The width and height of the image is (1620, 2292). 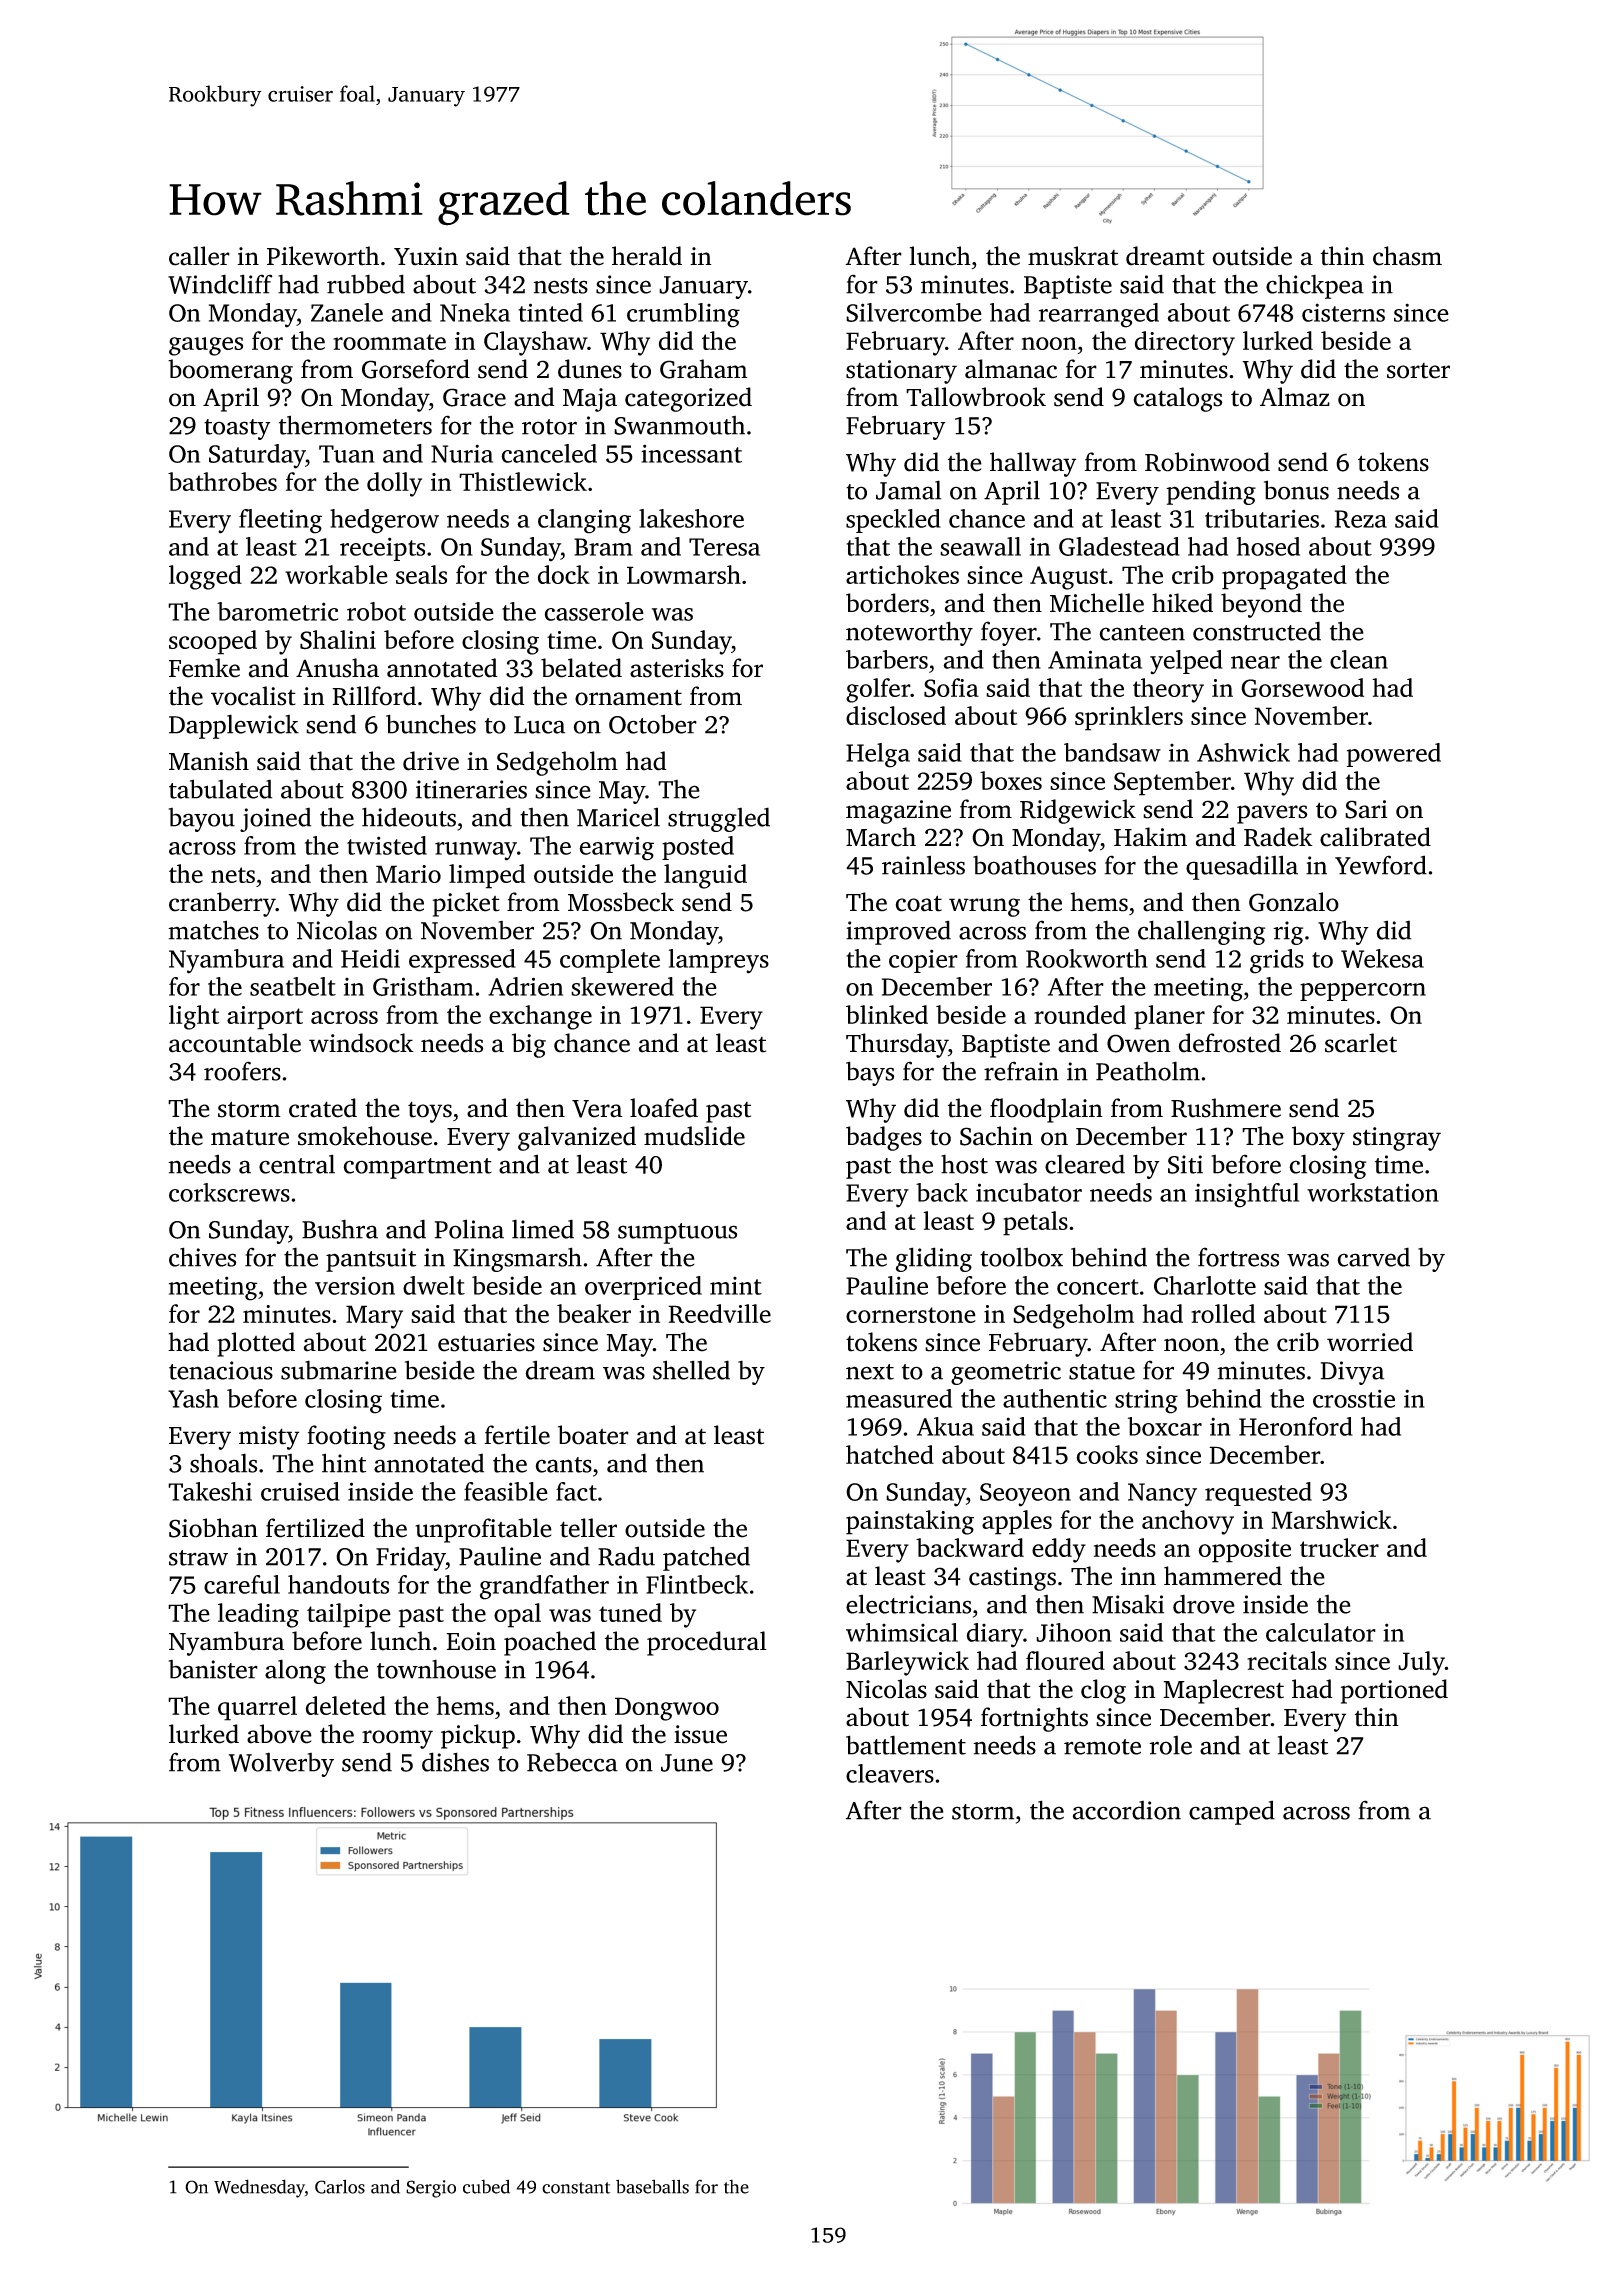 What do you see at coordinates (1394, 1691) in the image?
I see `portioned` at bounding box center [1394, 1691].
